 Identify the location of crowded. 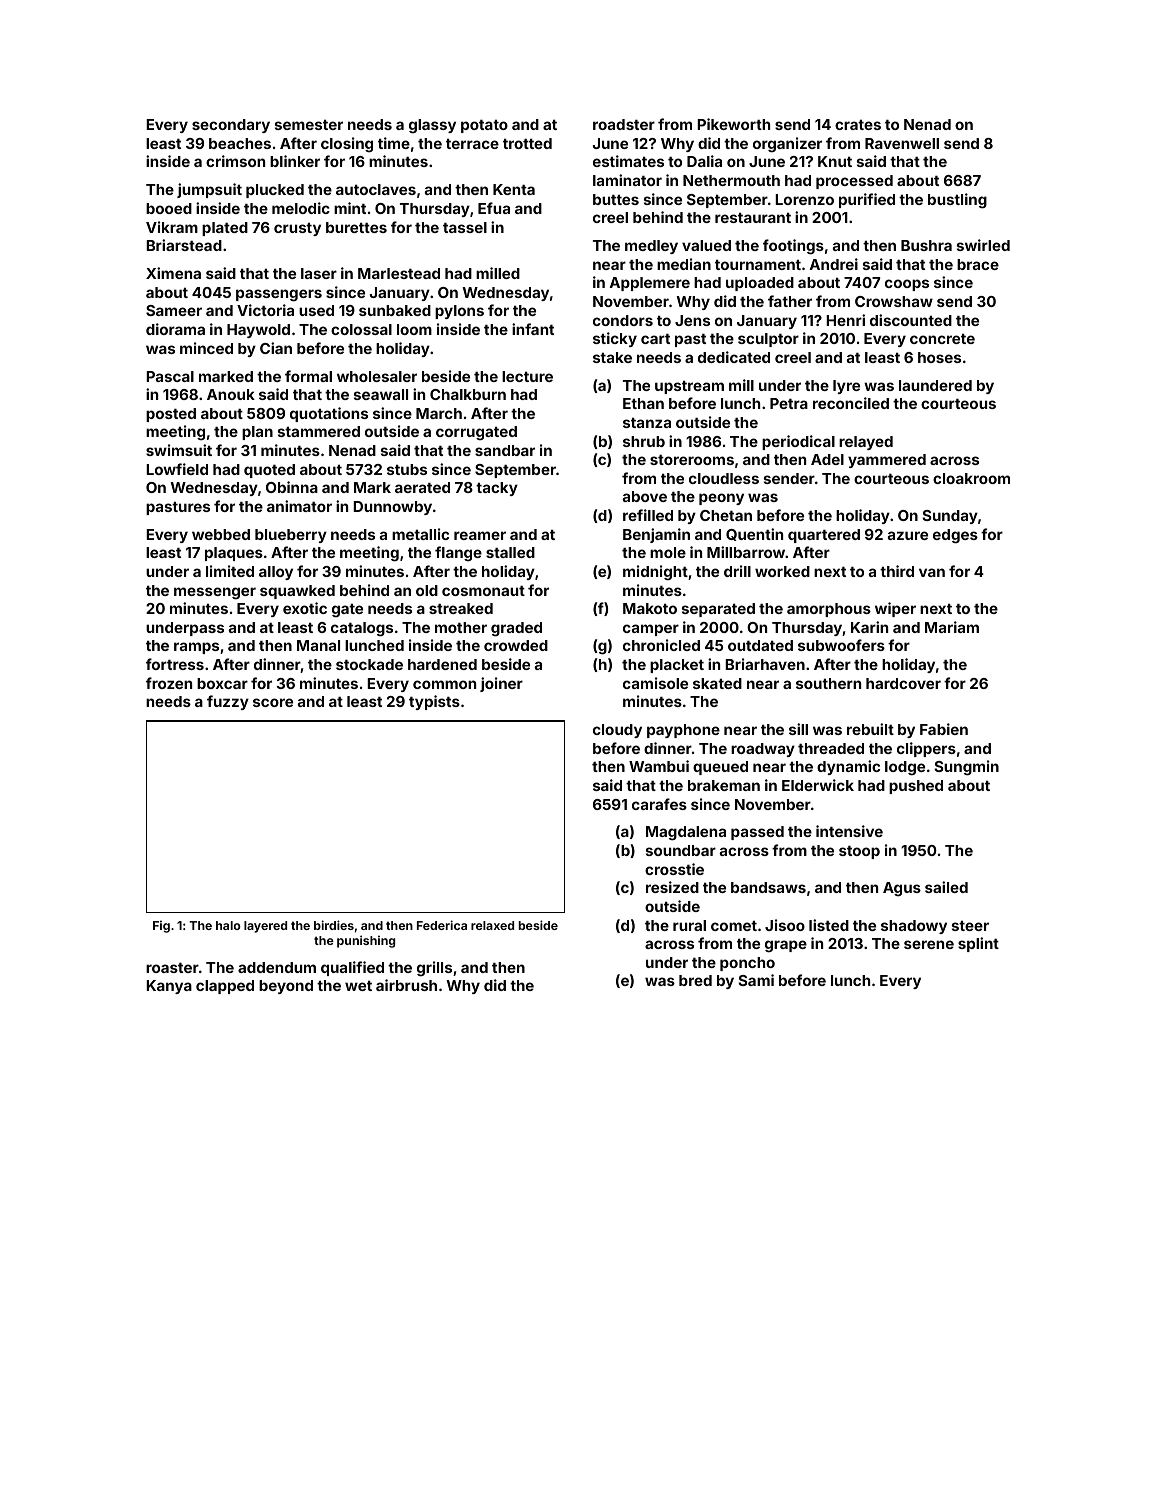
(516, 645).
